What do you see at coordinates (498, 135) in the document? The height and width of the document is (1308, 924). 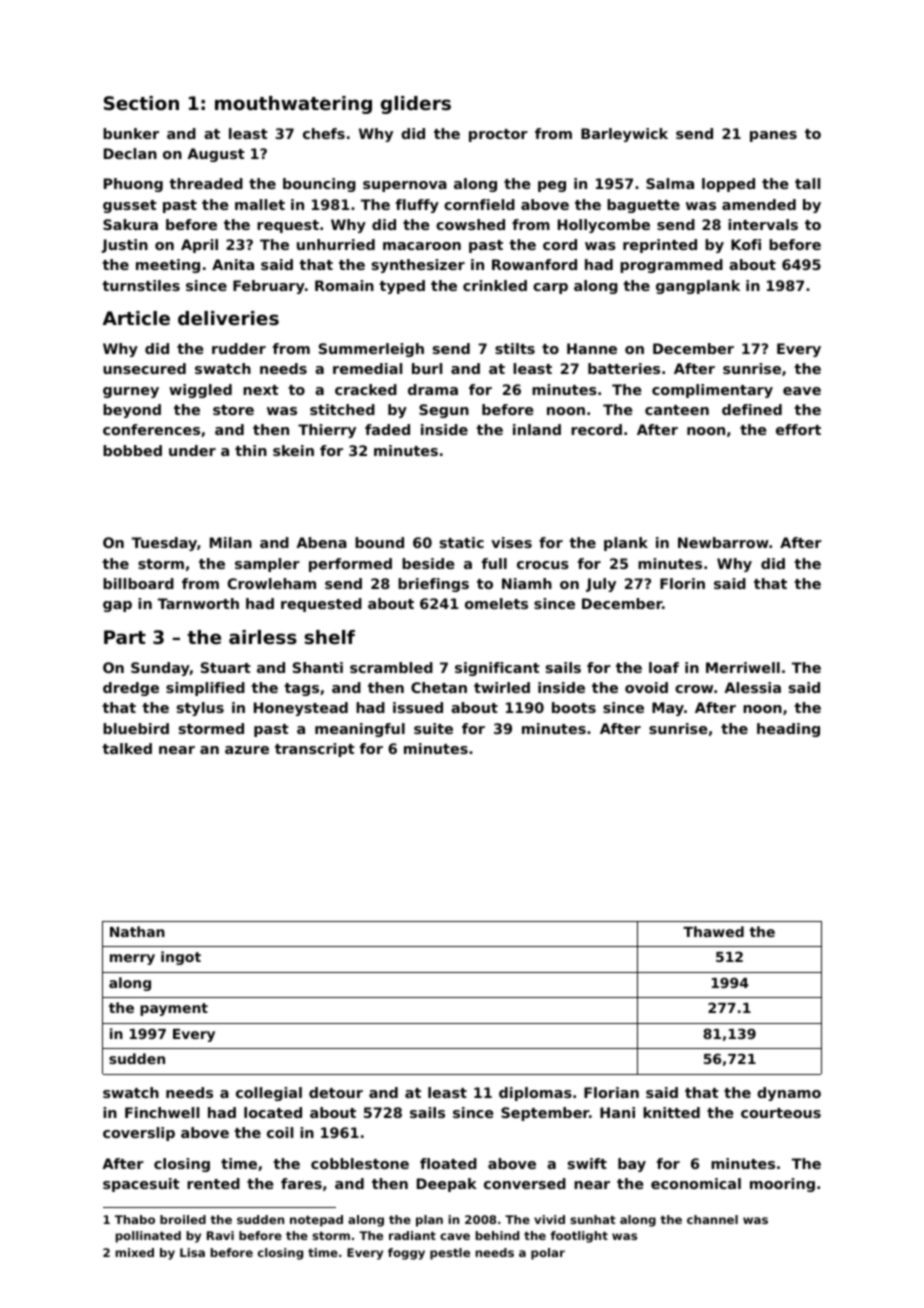 I see `proctor` at bounding box center [498, 135].
